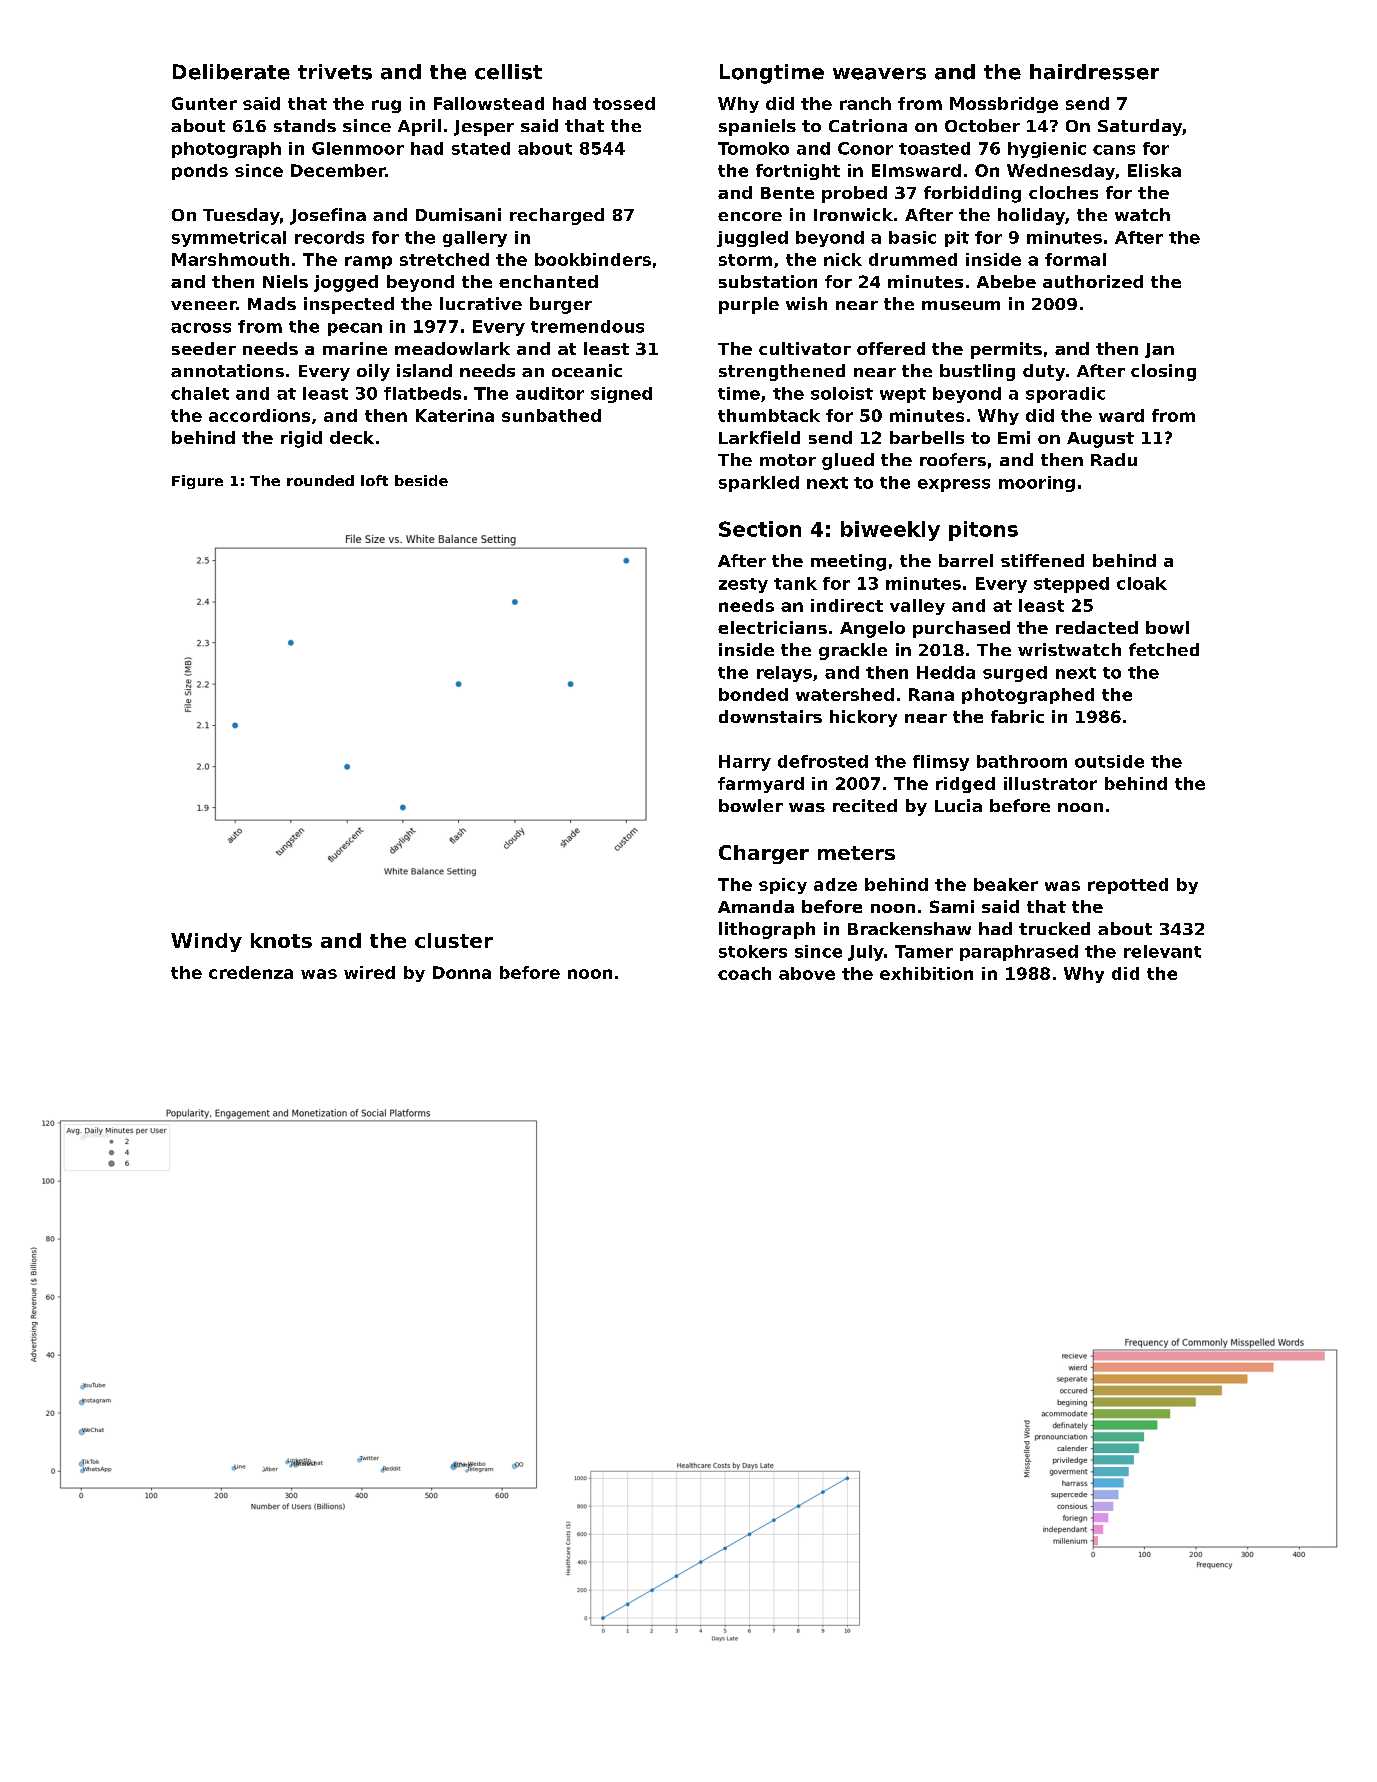 This image has height=1782, width=1377. I want to click on tank, so click(795, 583).
